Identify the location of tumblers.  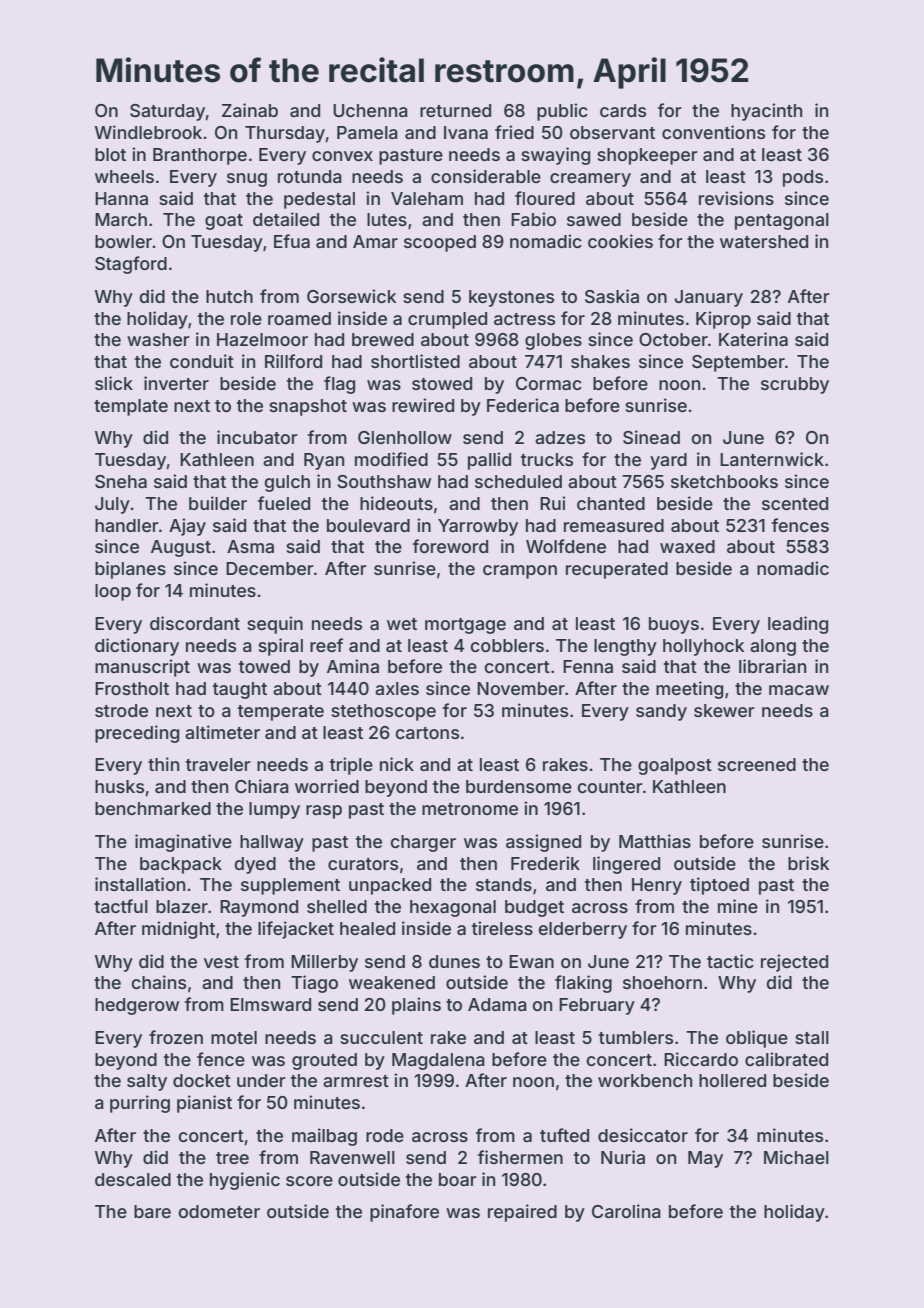
(636, 1037).
